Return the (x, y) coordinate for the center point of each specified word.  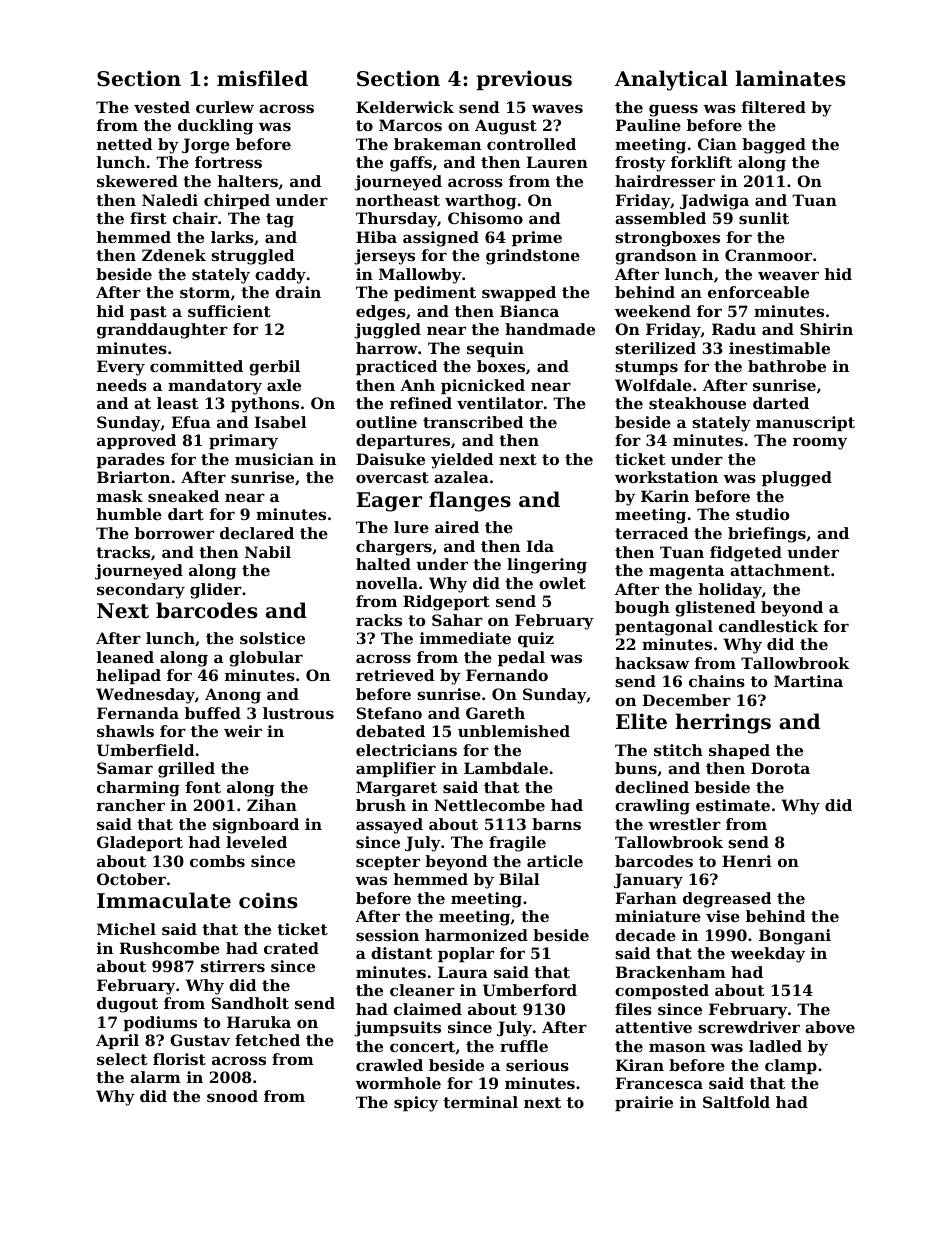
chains (717, 681)
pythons (265, 405)
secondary (141, 591)
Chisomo (485, 218)
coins (268, 900)
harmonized (476, 935)
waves (557, 108)
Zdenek (174, 255)
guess (673, 110)
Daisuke (390, 459)
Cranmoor (768, 255)
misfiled (262, 78)
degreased (727, 900)
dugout (127, 1005)
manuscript (805, 423)
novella (387, 583)
